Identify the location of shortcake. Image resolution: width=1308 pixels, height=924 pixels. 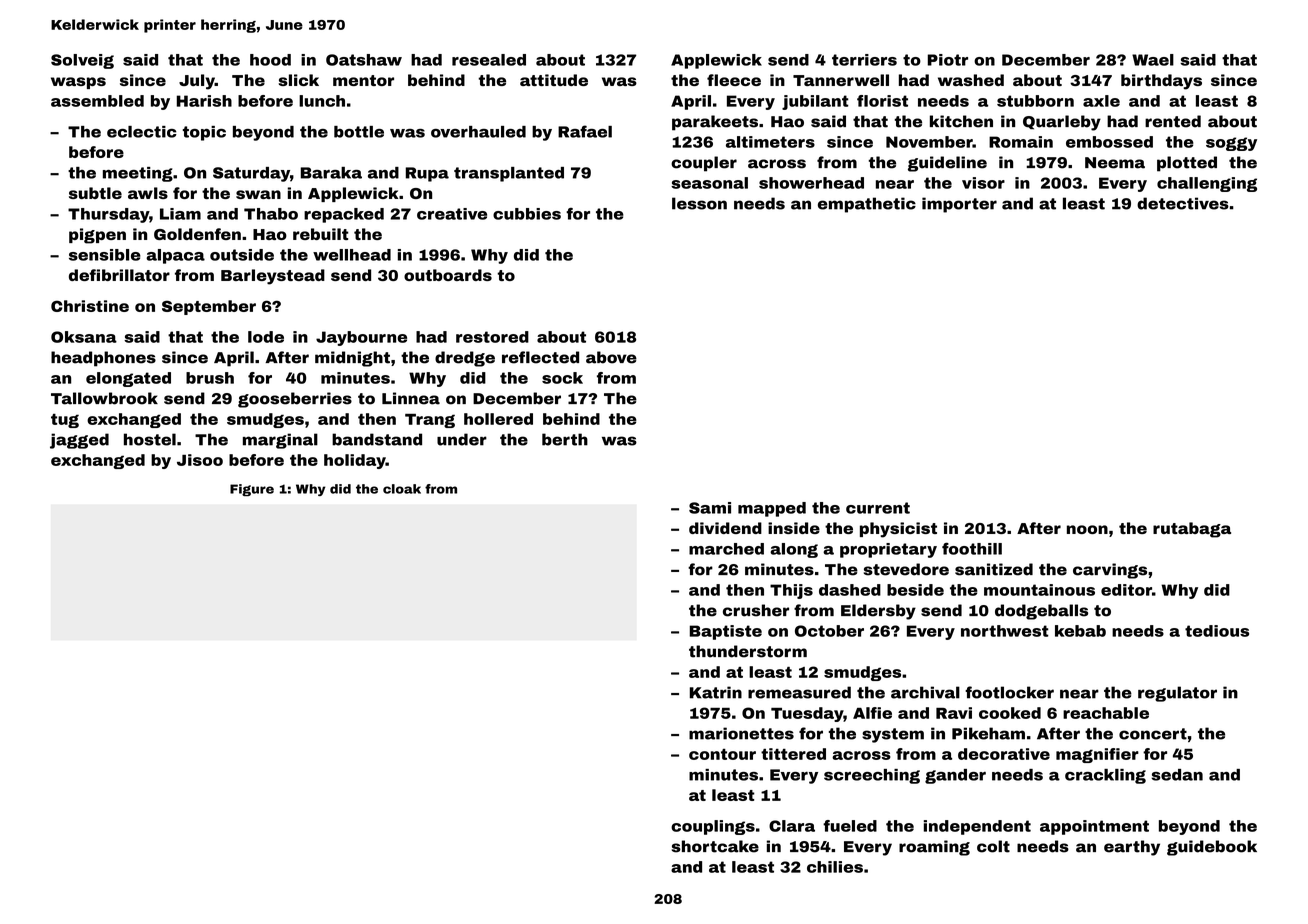
(715, 846).
